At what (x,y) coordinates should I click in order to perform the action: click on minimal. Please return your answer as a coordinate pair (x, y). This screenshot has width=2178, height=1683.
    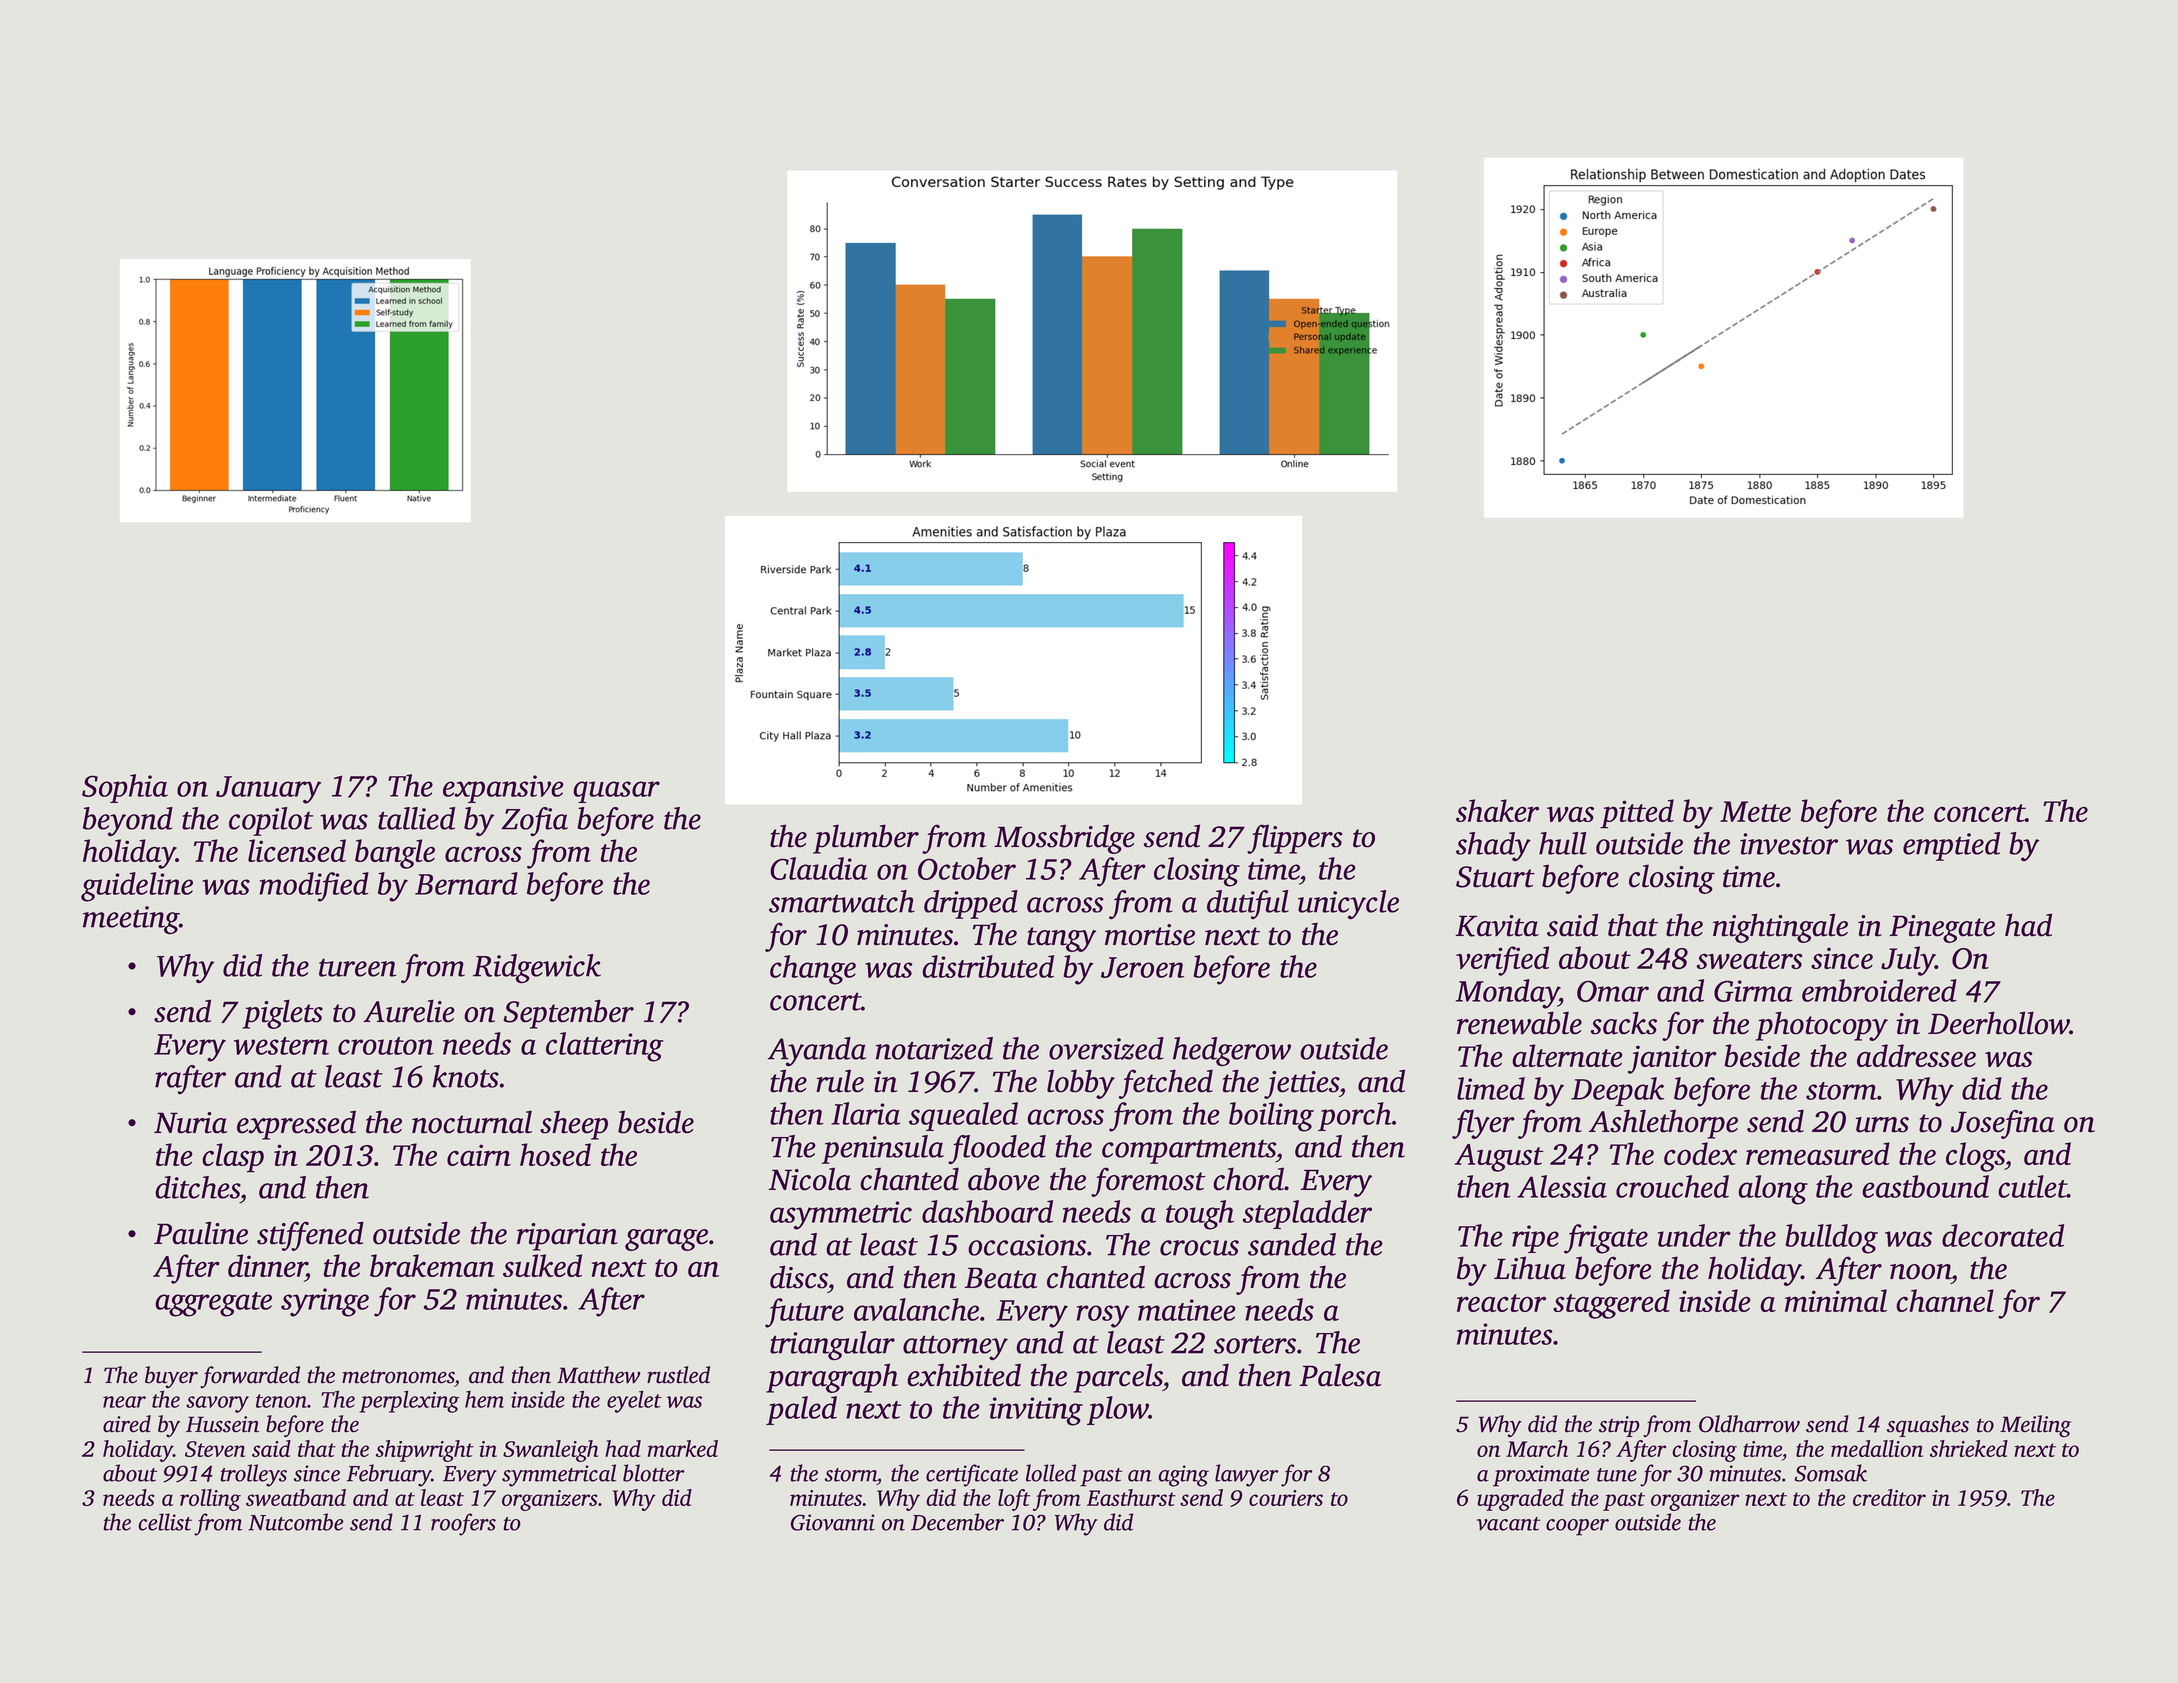
    Looking at the image, I should click on (1836, 1300).
